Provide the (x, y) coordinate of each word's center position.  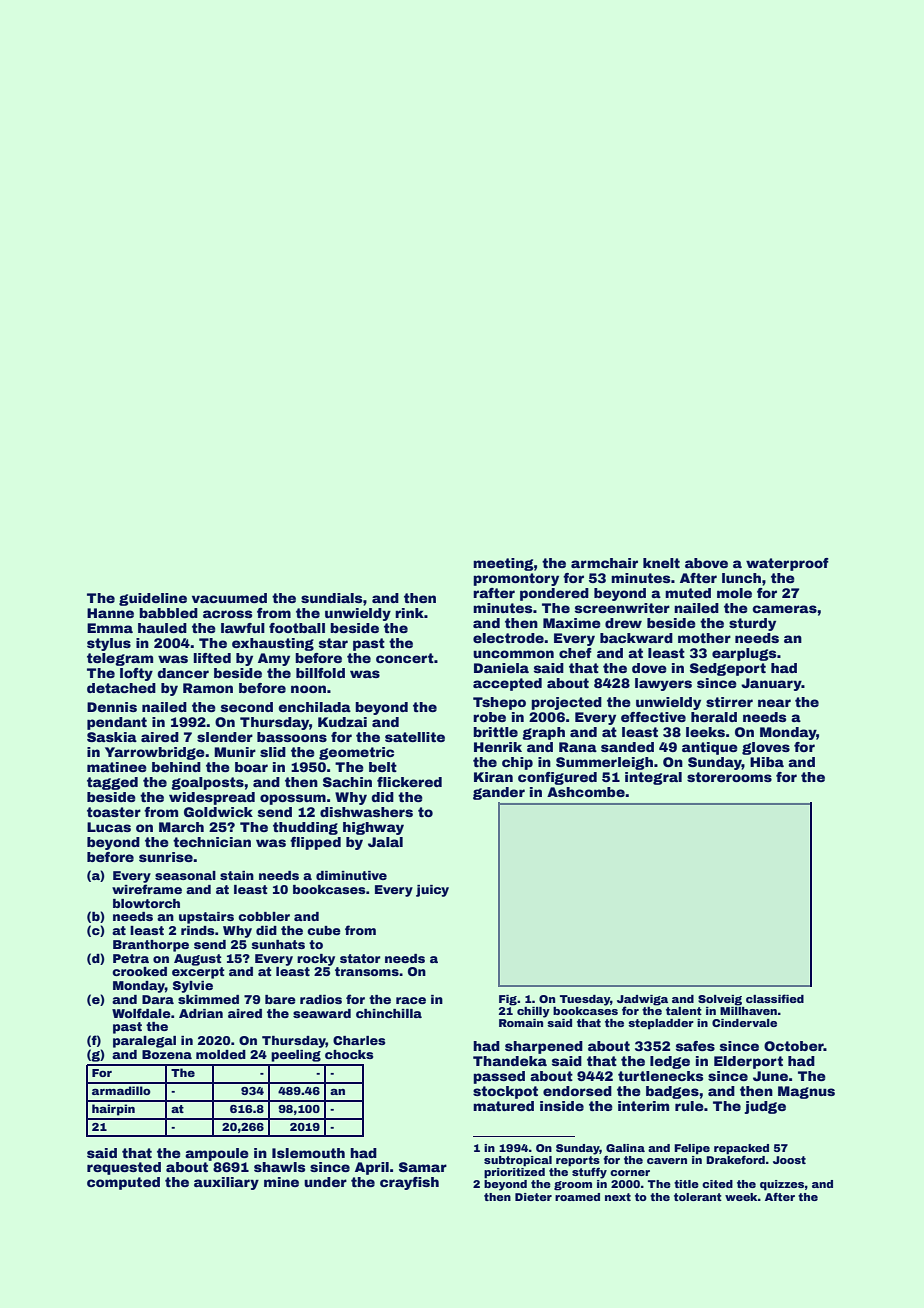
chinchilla (389, 1013)
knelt (661, 563)
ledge (670, 1062)
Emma (110, 628)
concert (405, 658)
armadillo (121, 1090)
